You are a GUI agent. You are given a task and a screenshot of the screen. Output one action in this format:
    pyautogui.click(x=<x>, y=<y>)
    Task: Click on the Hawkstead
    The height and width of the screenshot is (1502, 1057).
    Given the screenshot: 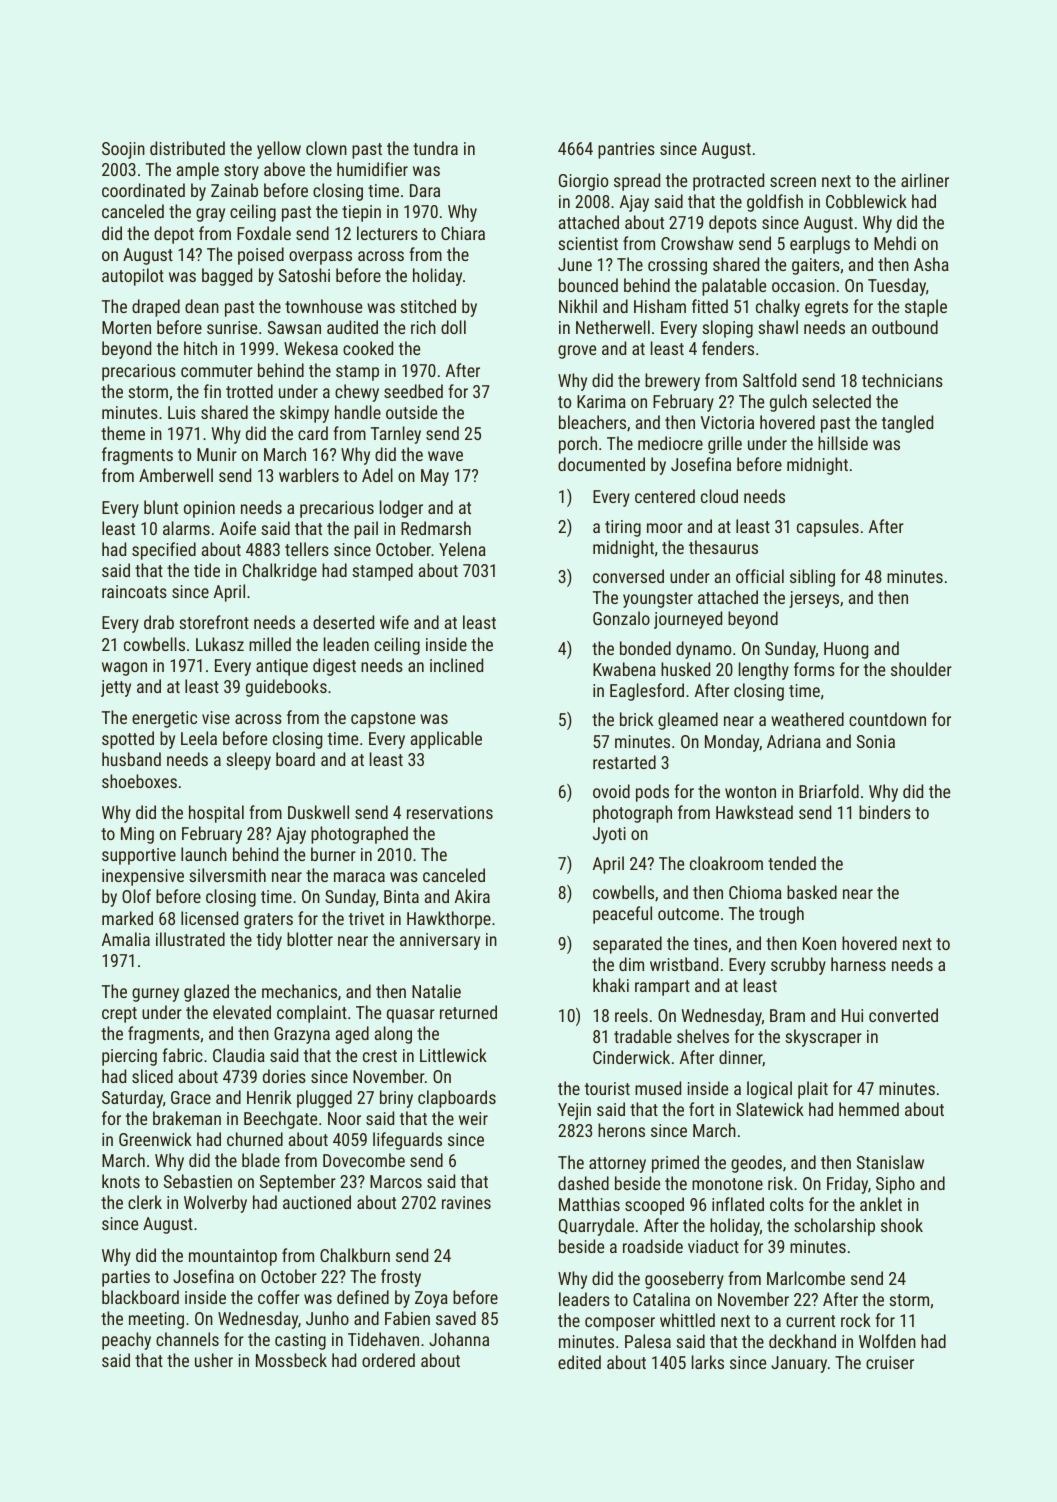 What is the action you would take?
    pyautogui.click(x=754, y=812)
